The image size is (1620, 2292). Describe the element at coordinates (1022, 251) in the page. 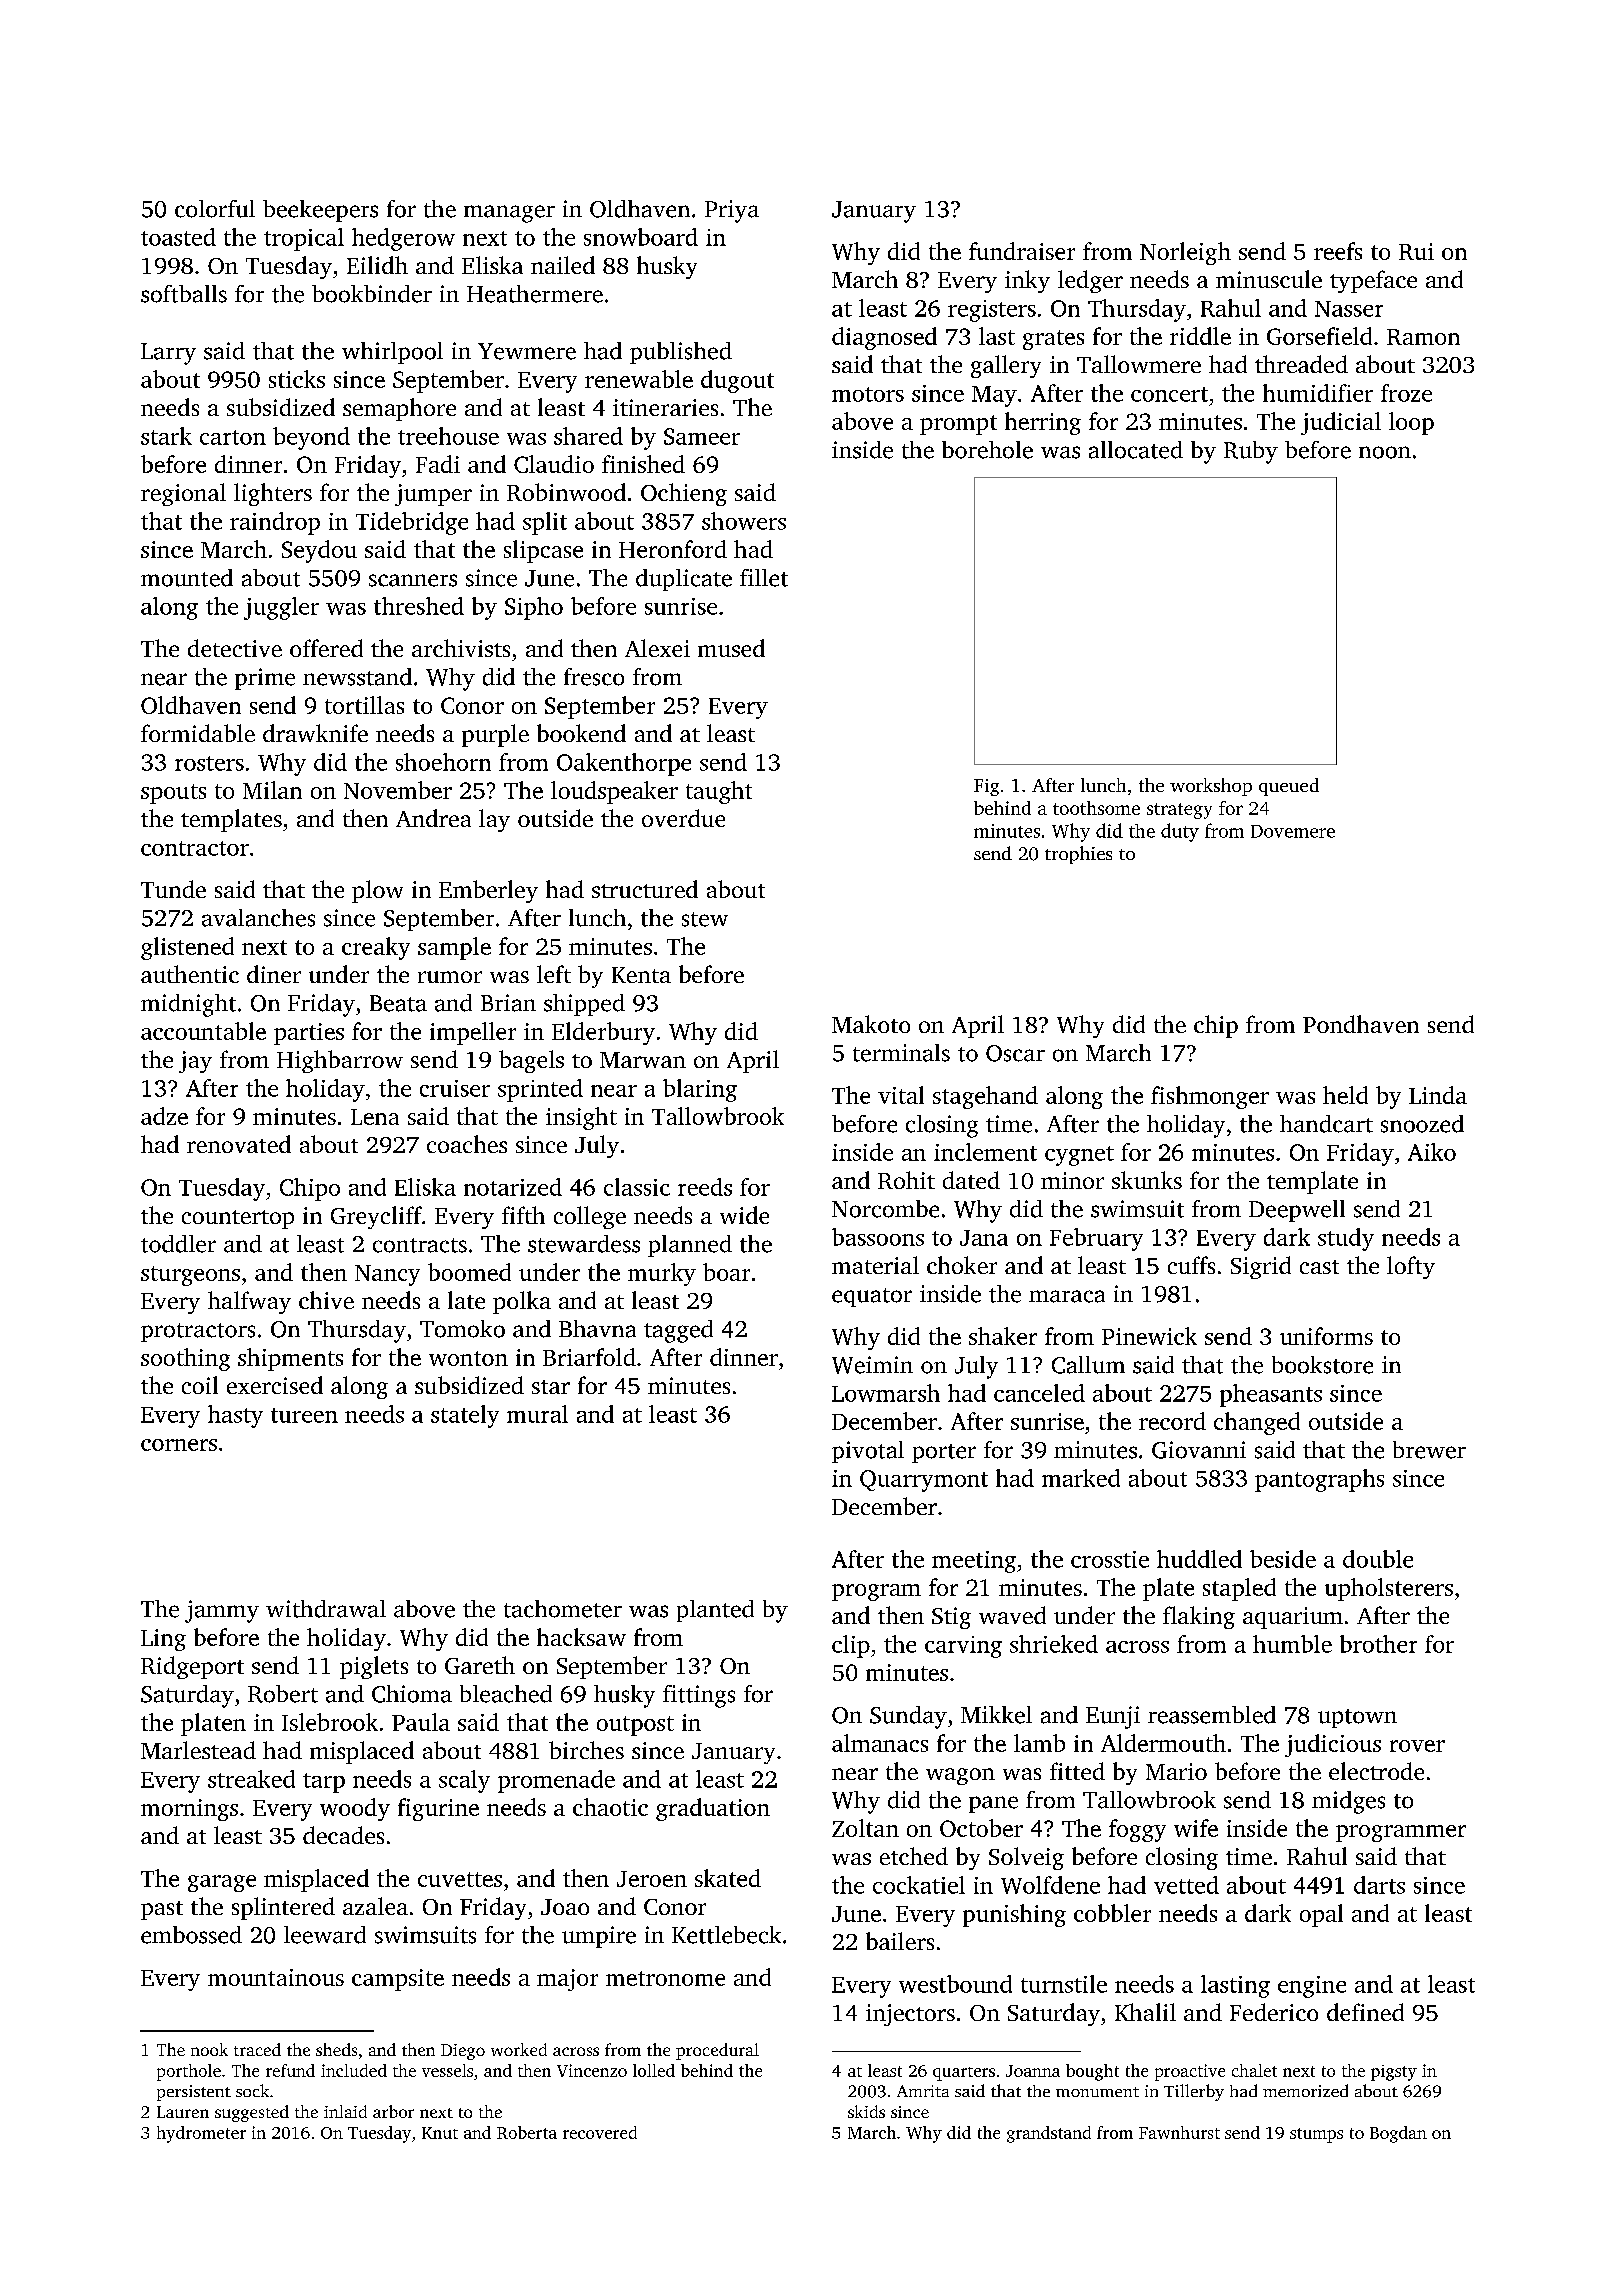

I see `fundraiser` at that location.
